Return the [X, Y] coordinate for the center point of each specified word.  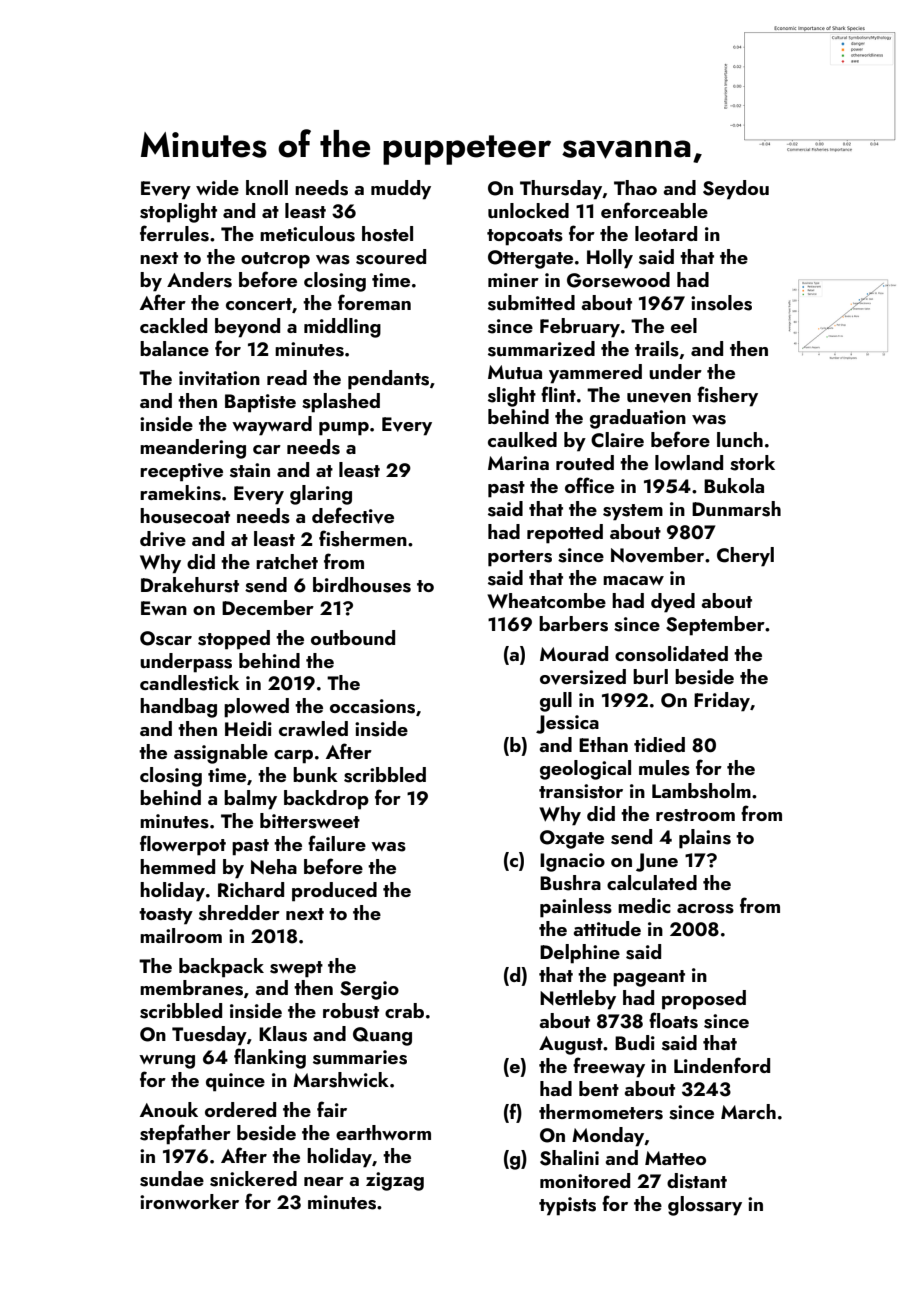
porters [520, 558]
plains [705, 839]
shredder [239, 913]
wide [217, 187]
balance [174, 348]
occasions [372, 706]
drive [163, 539]
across [705, 909]
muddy [401, 190]
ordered [240, 1109]
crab [404, 1010]
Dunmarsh [736, 509]
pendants [388, 380]
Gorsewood [618, 280]
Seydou [736, 190]
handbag [178, 708]
